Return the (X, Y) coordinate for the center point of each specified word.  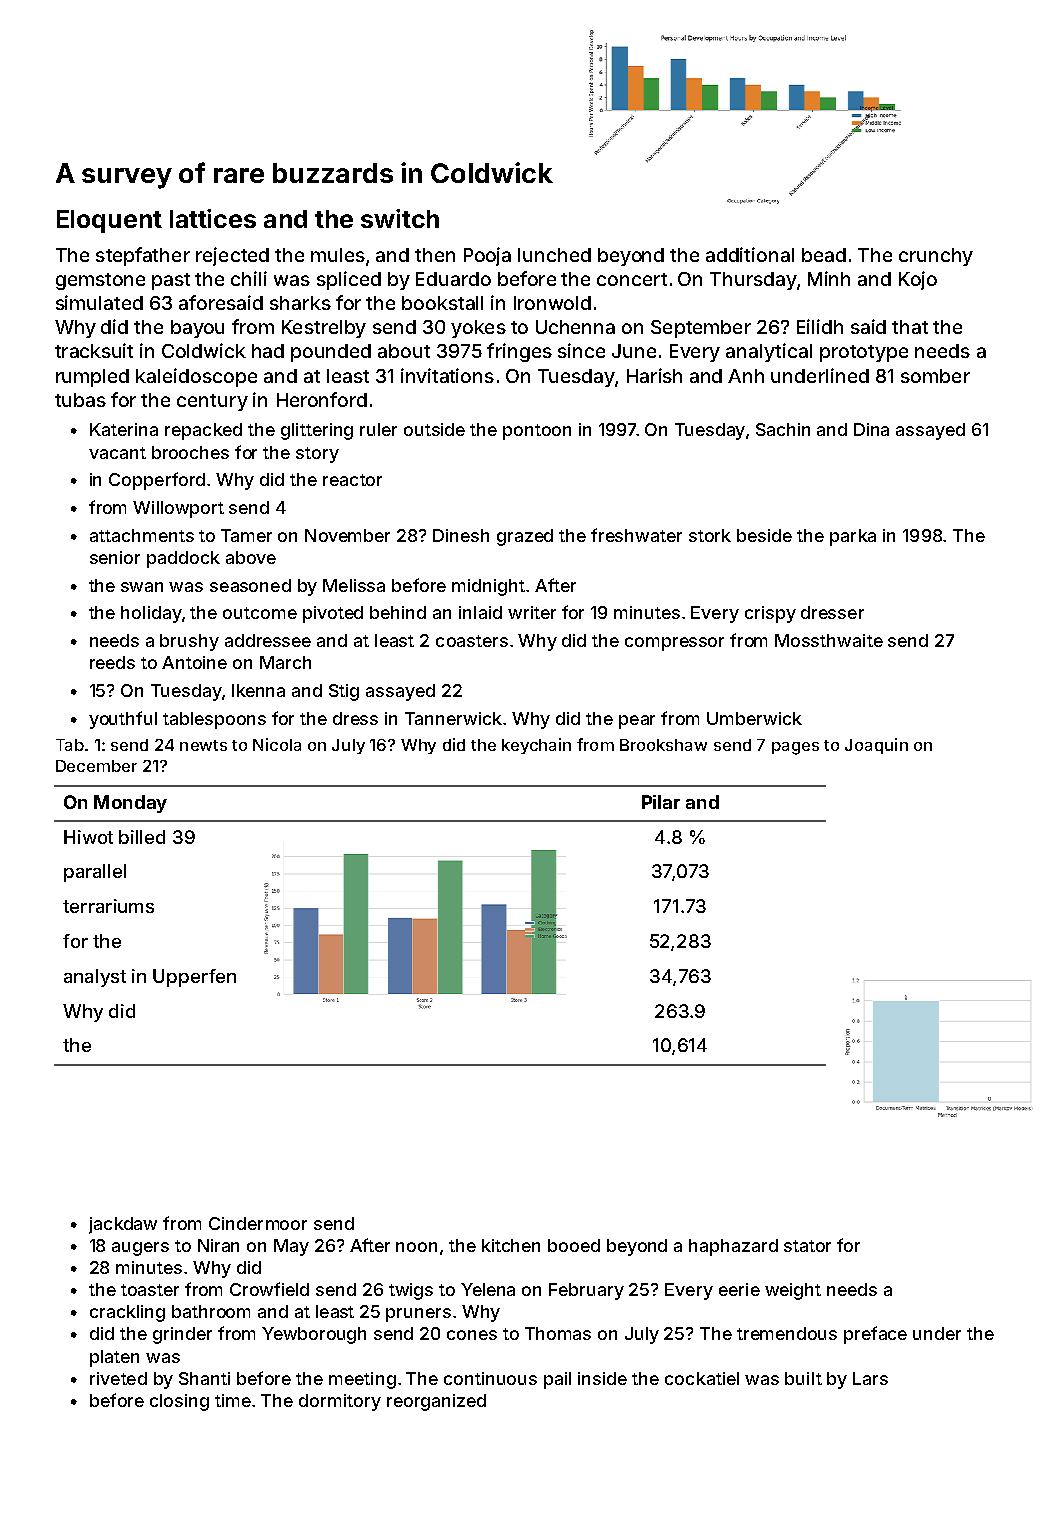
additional (750, 254)
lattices (213, 218)
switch (400, 218)
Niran (218, 1245)
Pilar (661, 802)
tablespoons (214, 720)
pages (795, 748)
